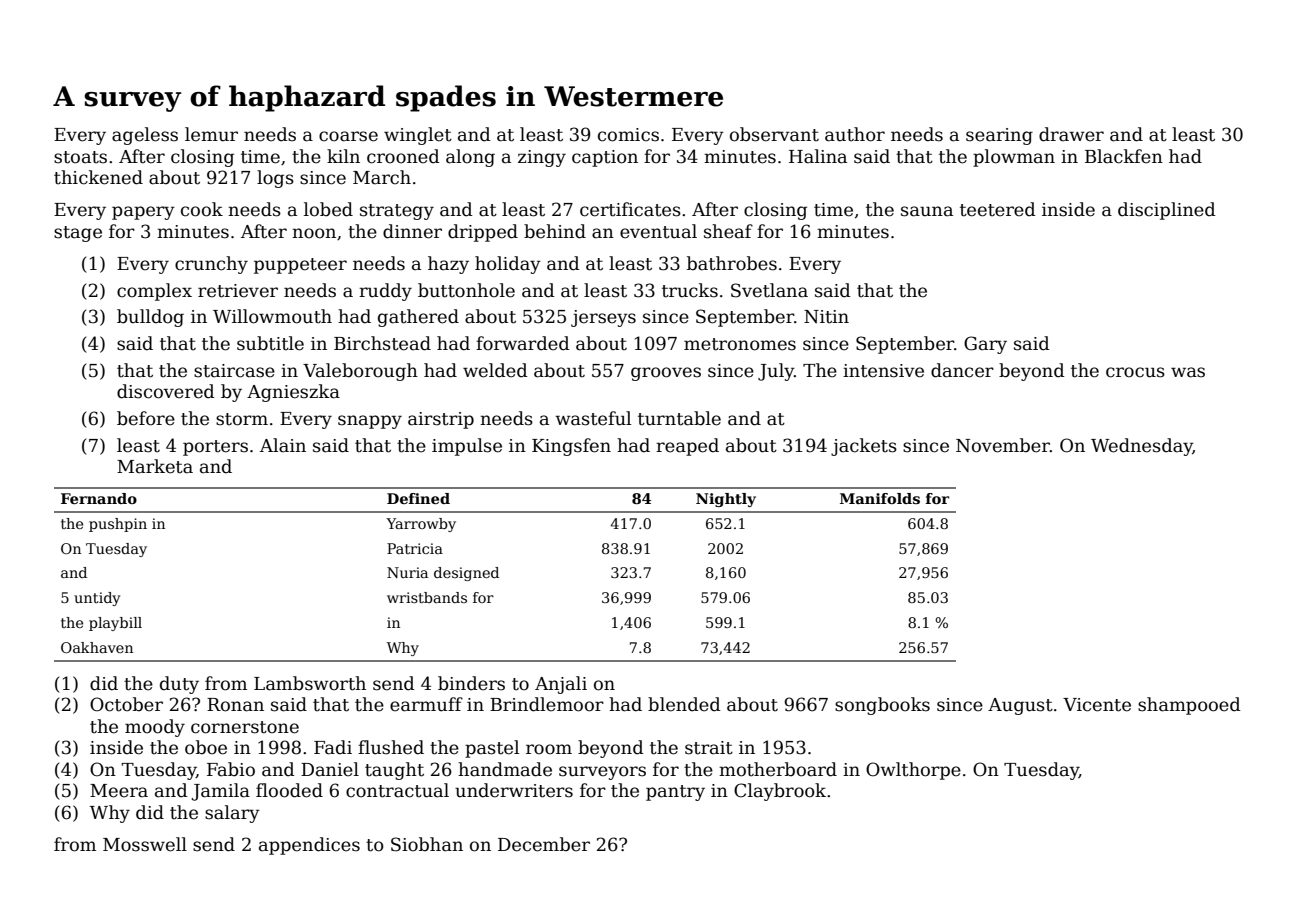 Image resolution: width=1308 pixels, height=924 pixels. I want to click on coarse, so click(348, 136).
